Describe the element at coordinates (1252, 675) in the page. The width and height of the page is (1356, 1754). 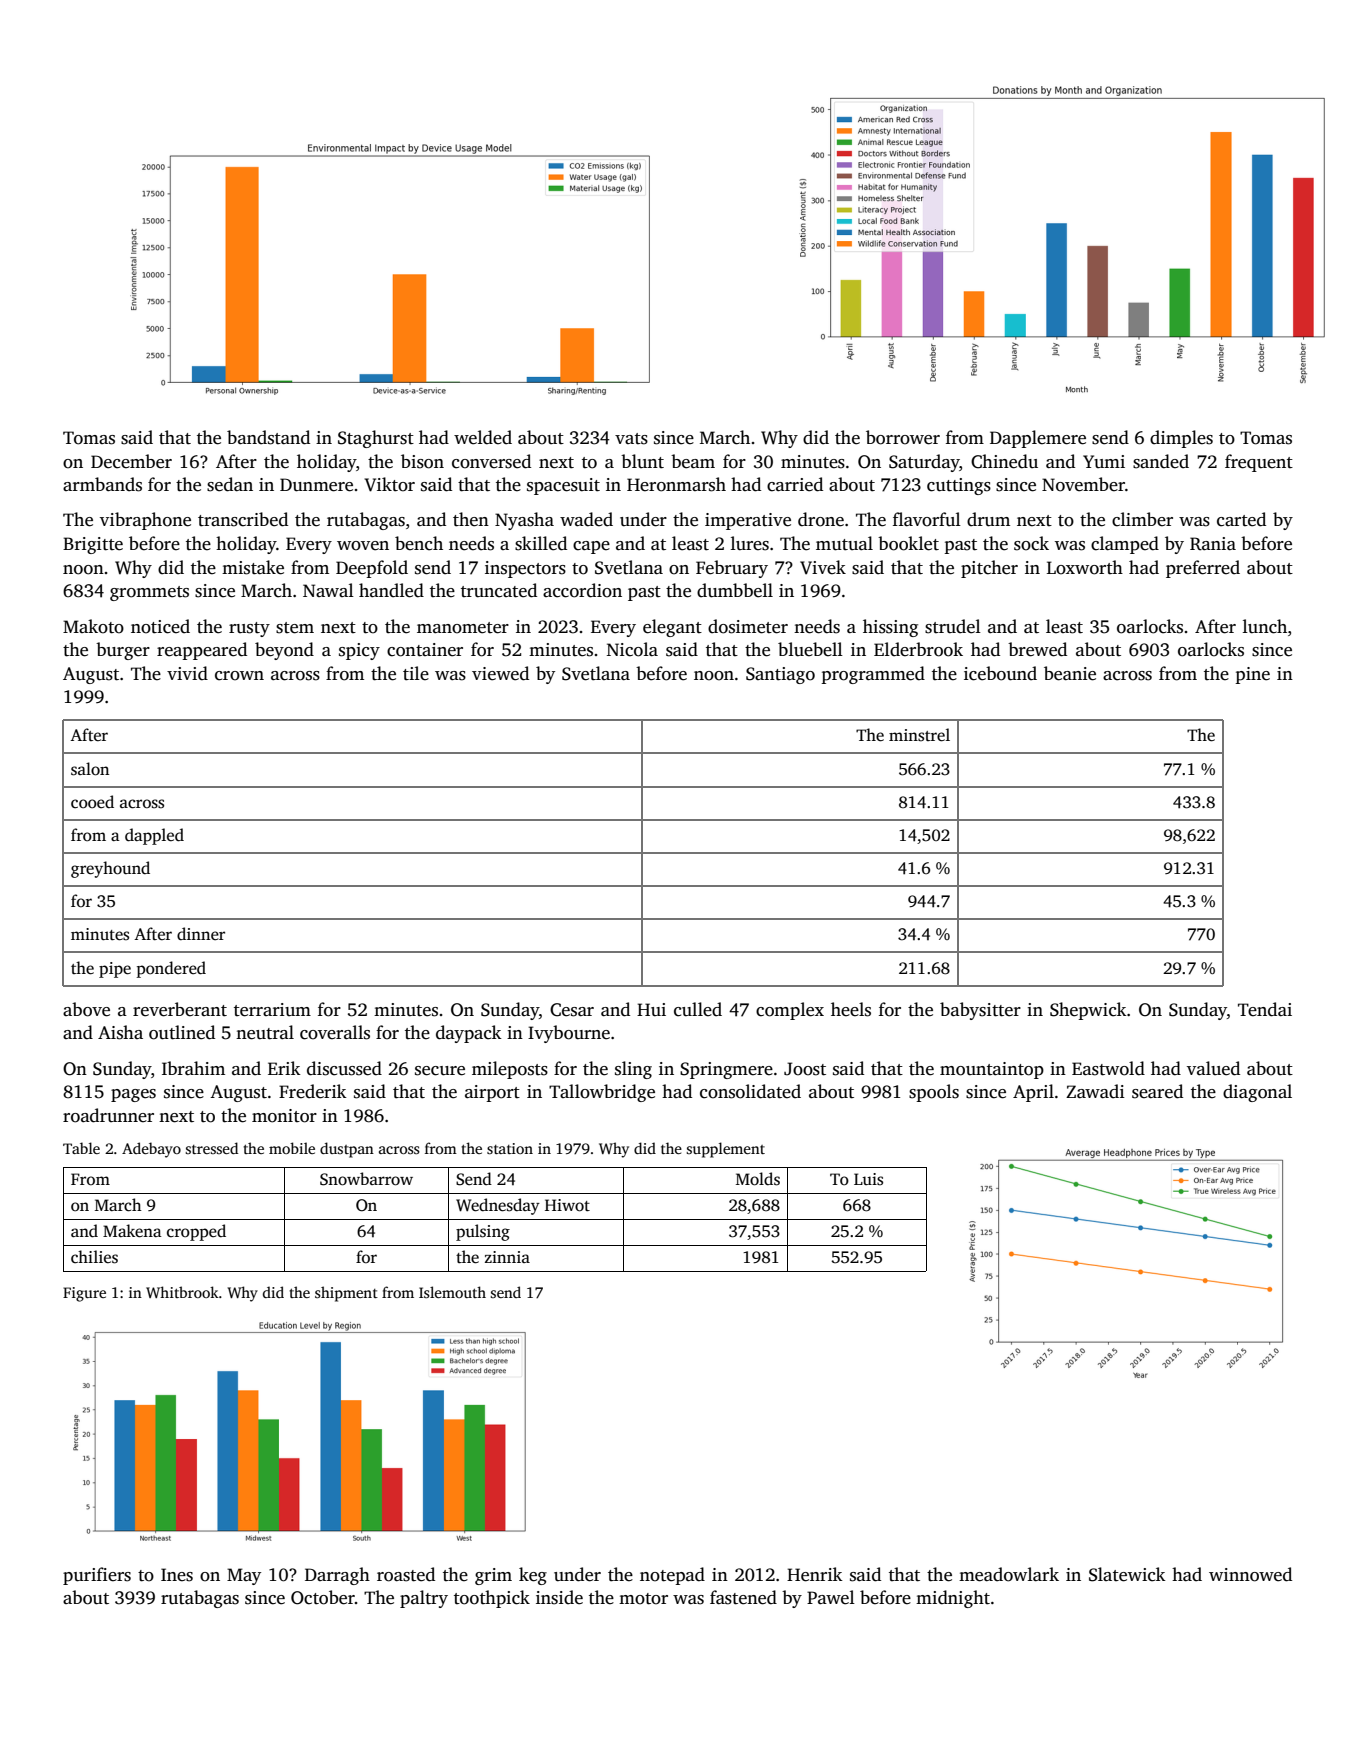
I see `pine` at that location.
